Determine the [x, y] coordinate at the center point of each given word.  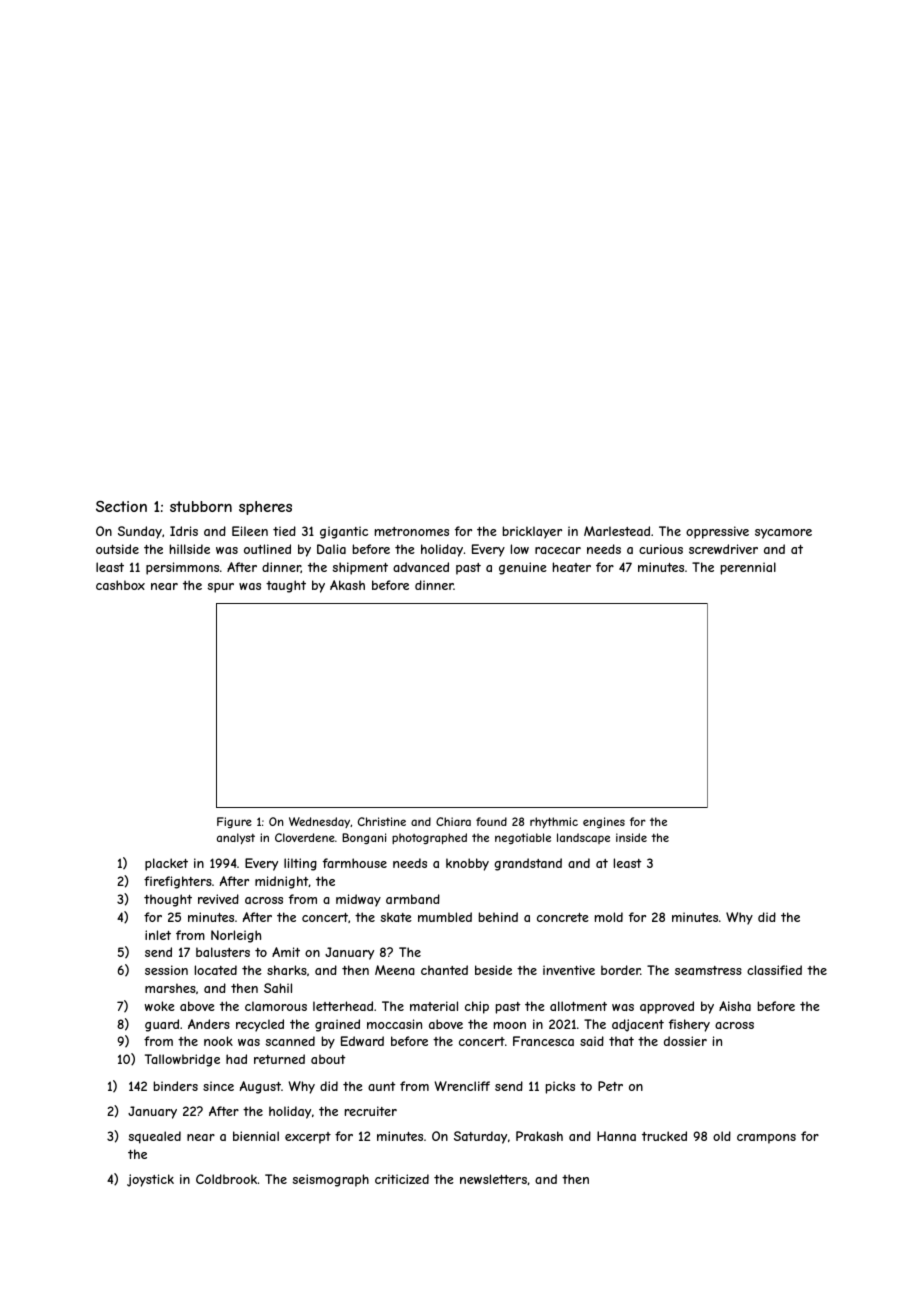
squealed [155, 1137]
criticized [402, 1179]
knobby [467, 864]
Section [121, 506]
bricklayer [532, 532]
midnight [282, 882]
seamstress [708, 970]
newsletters [493, 1179]
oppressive [717, 532]
